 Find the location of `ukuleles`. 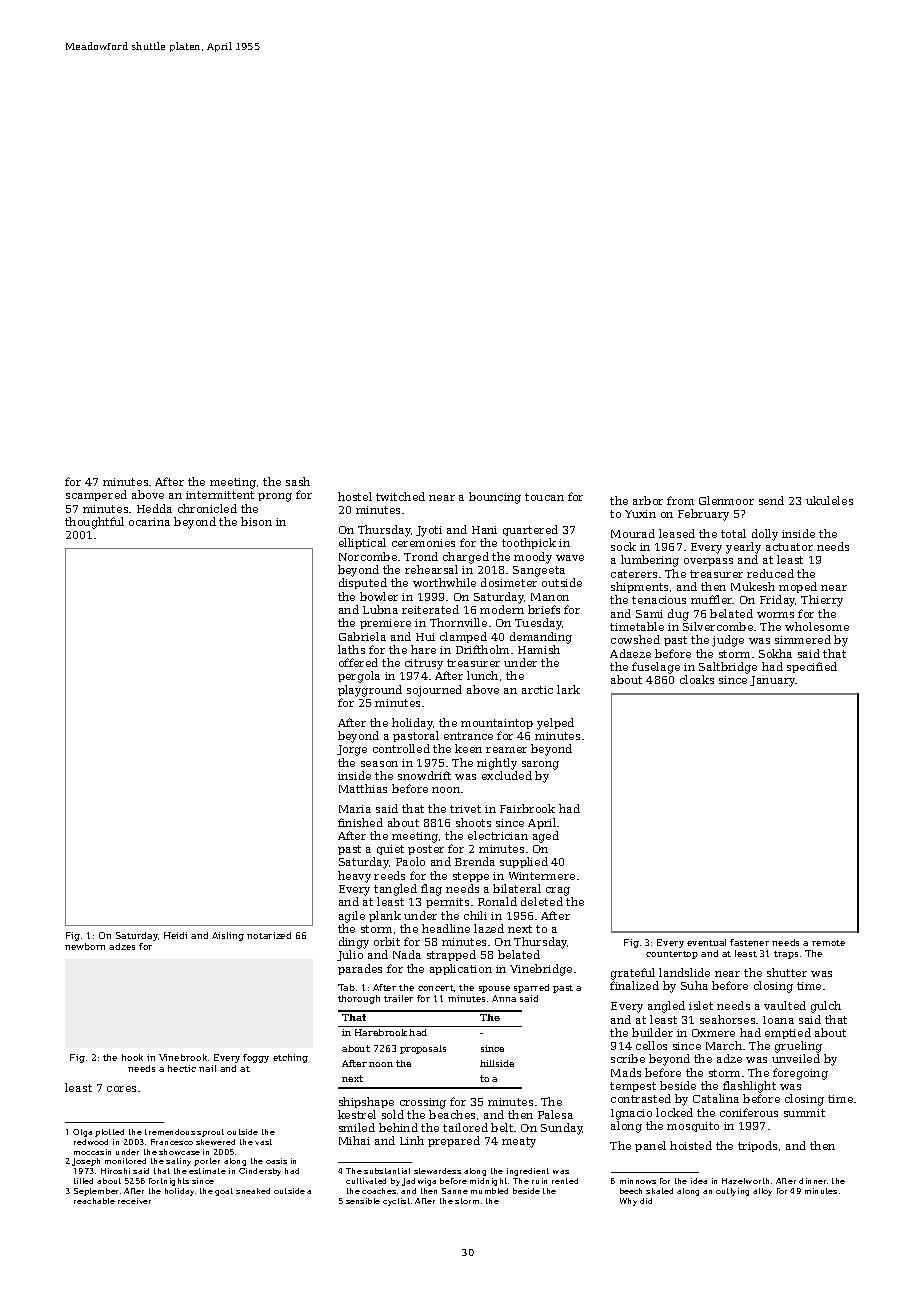

ukuleles is located at coordinates (829, 500).
